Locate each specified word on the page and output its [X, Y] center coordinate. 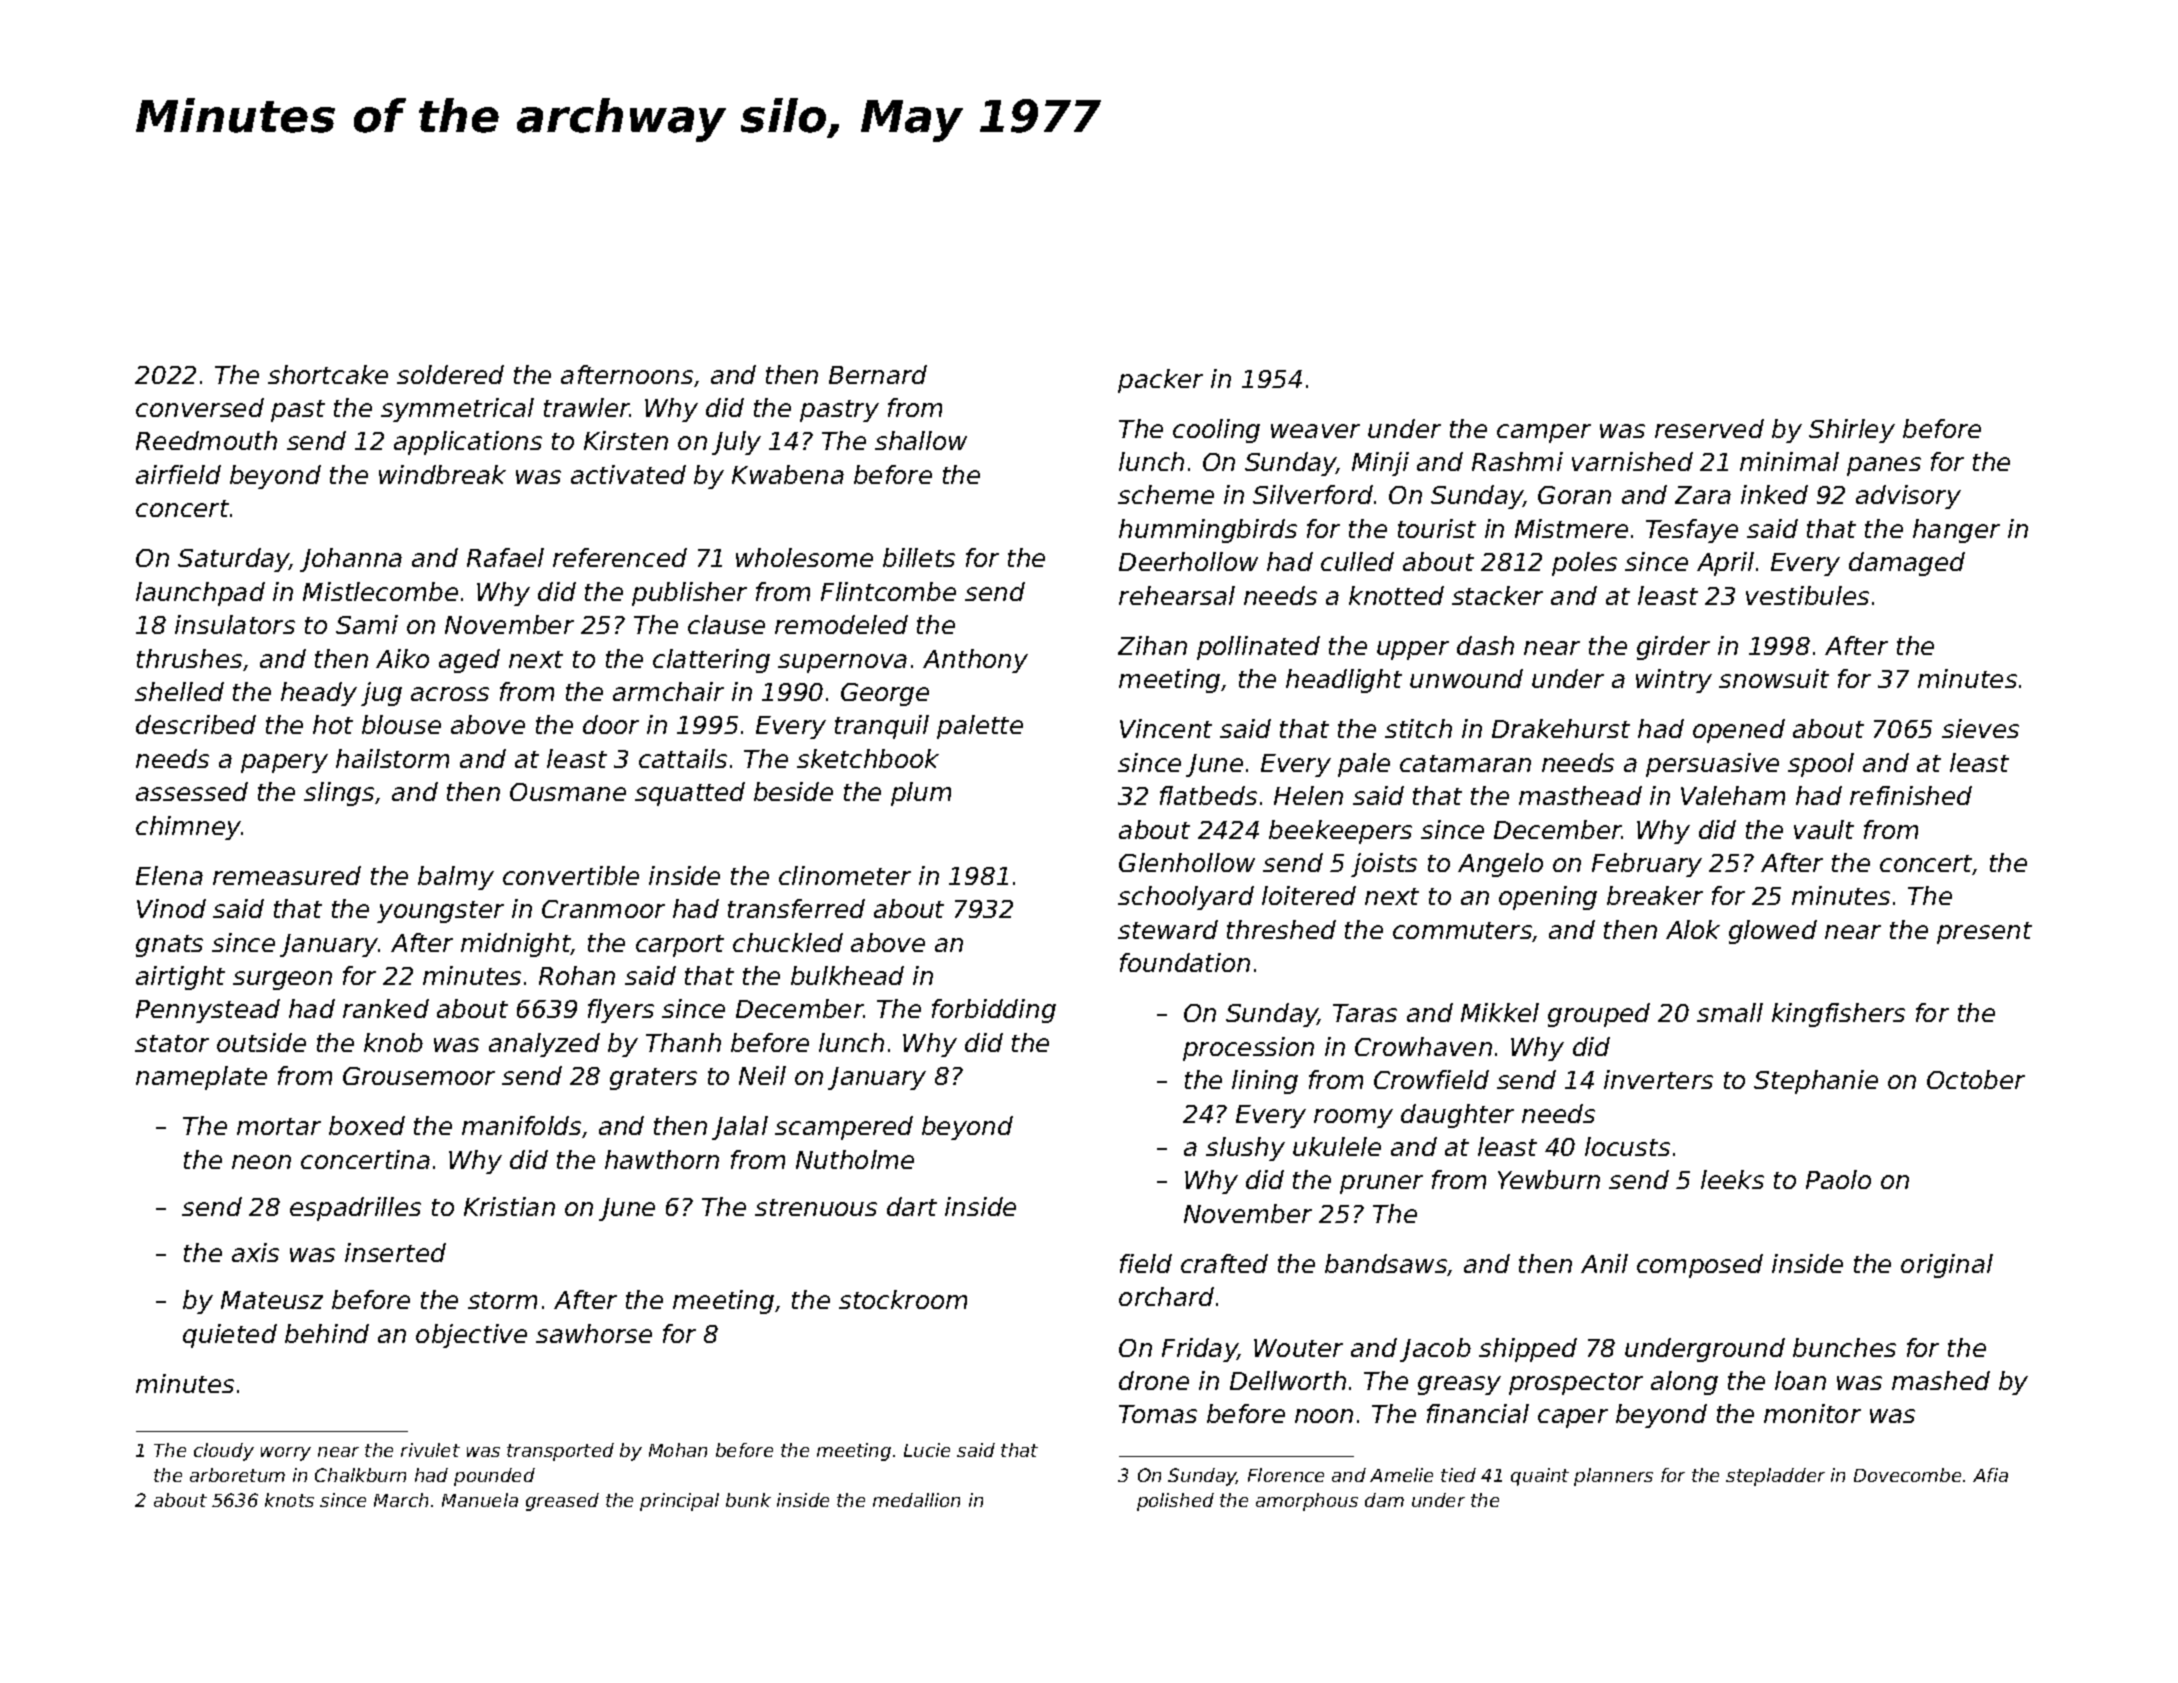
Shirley [1852, 431]
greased [562, 1502]
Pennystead [208, 1011]
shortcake [328, 374]
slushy [1245, 1149]
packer [1160, 381]
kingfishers [1838, 1015]
